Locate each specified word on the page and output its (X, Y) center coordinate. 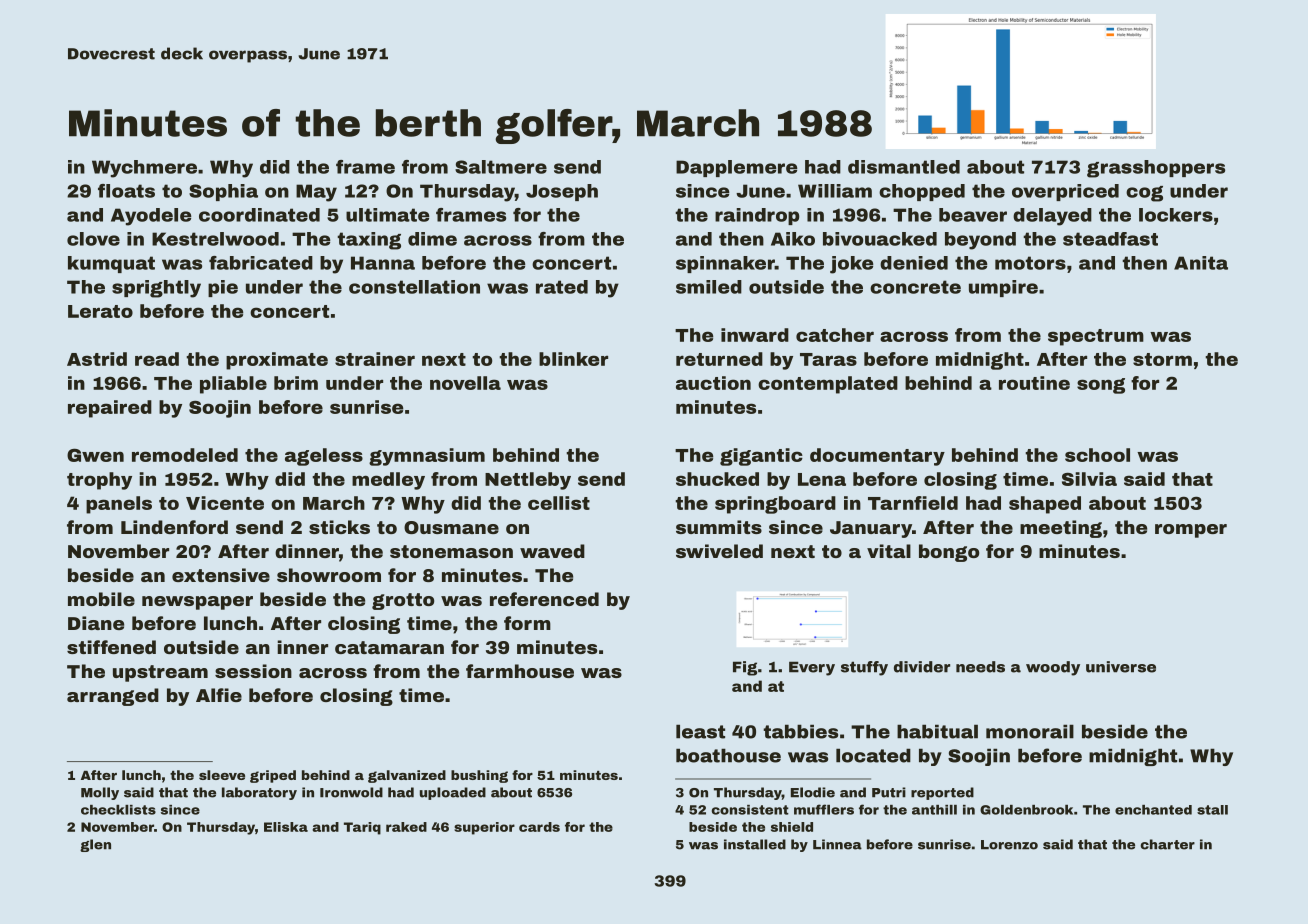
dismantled (904, 167)
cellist (559, 503)
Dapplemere (737, 168)
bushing (479, 776)
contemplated (828, 385)
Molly (100, 793)
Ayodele (151, 217)
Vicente (225, 503)
